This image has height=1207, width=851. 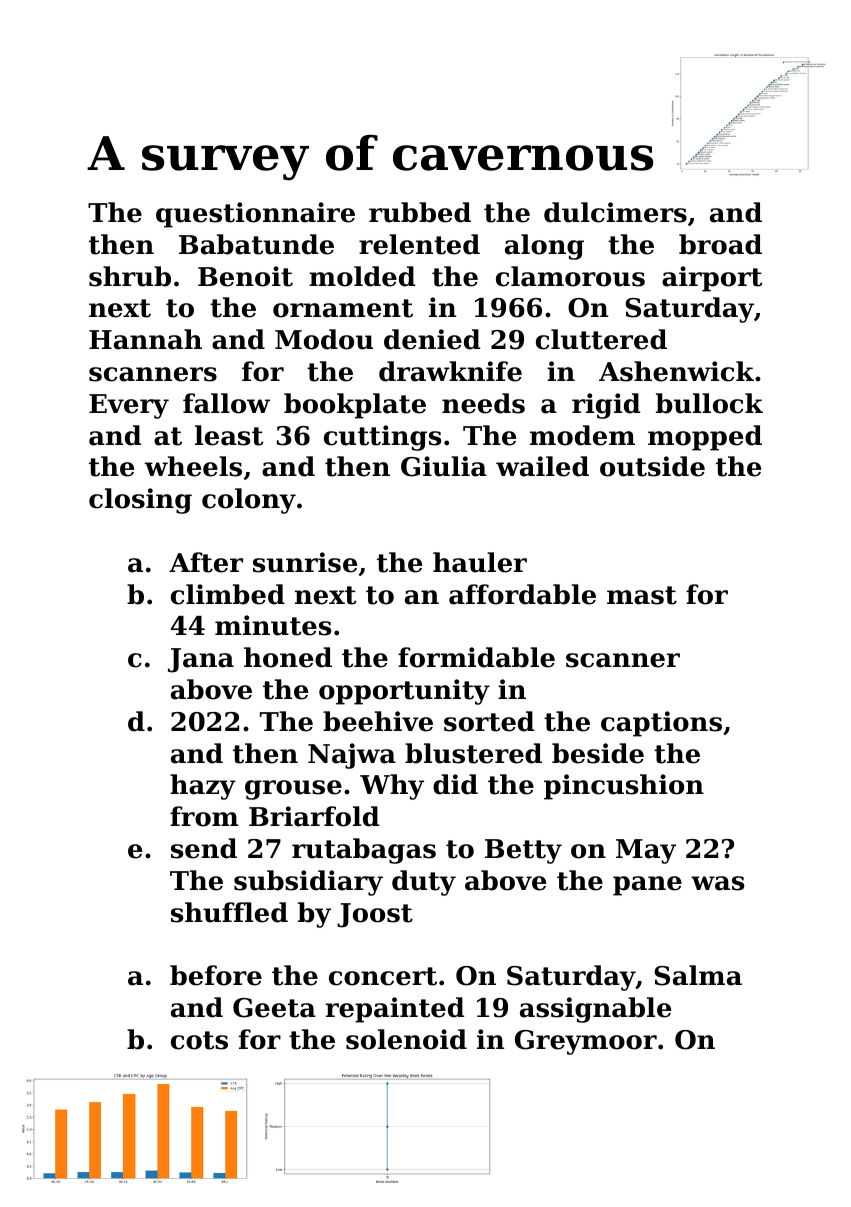 What do you see at coordinates (130, 276) in the image?
I see `shrub` at bounding box center [130, 276].
